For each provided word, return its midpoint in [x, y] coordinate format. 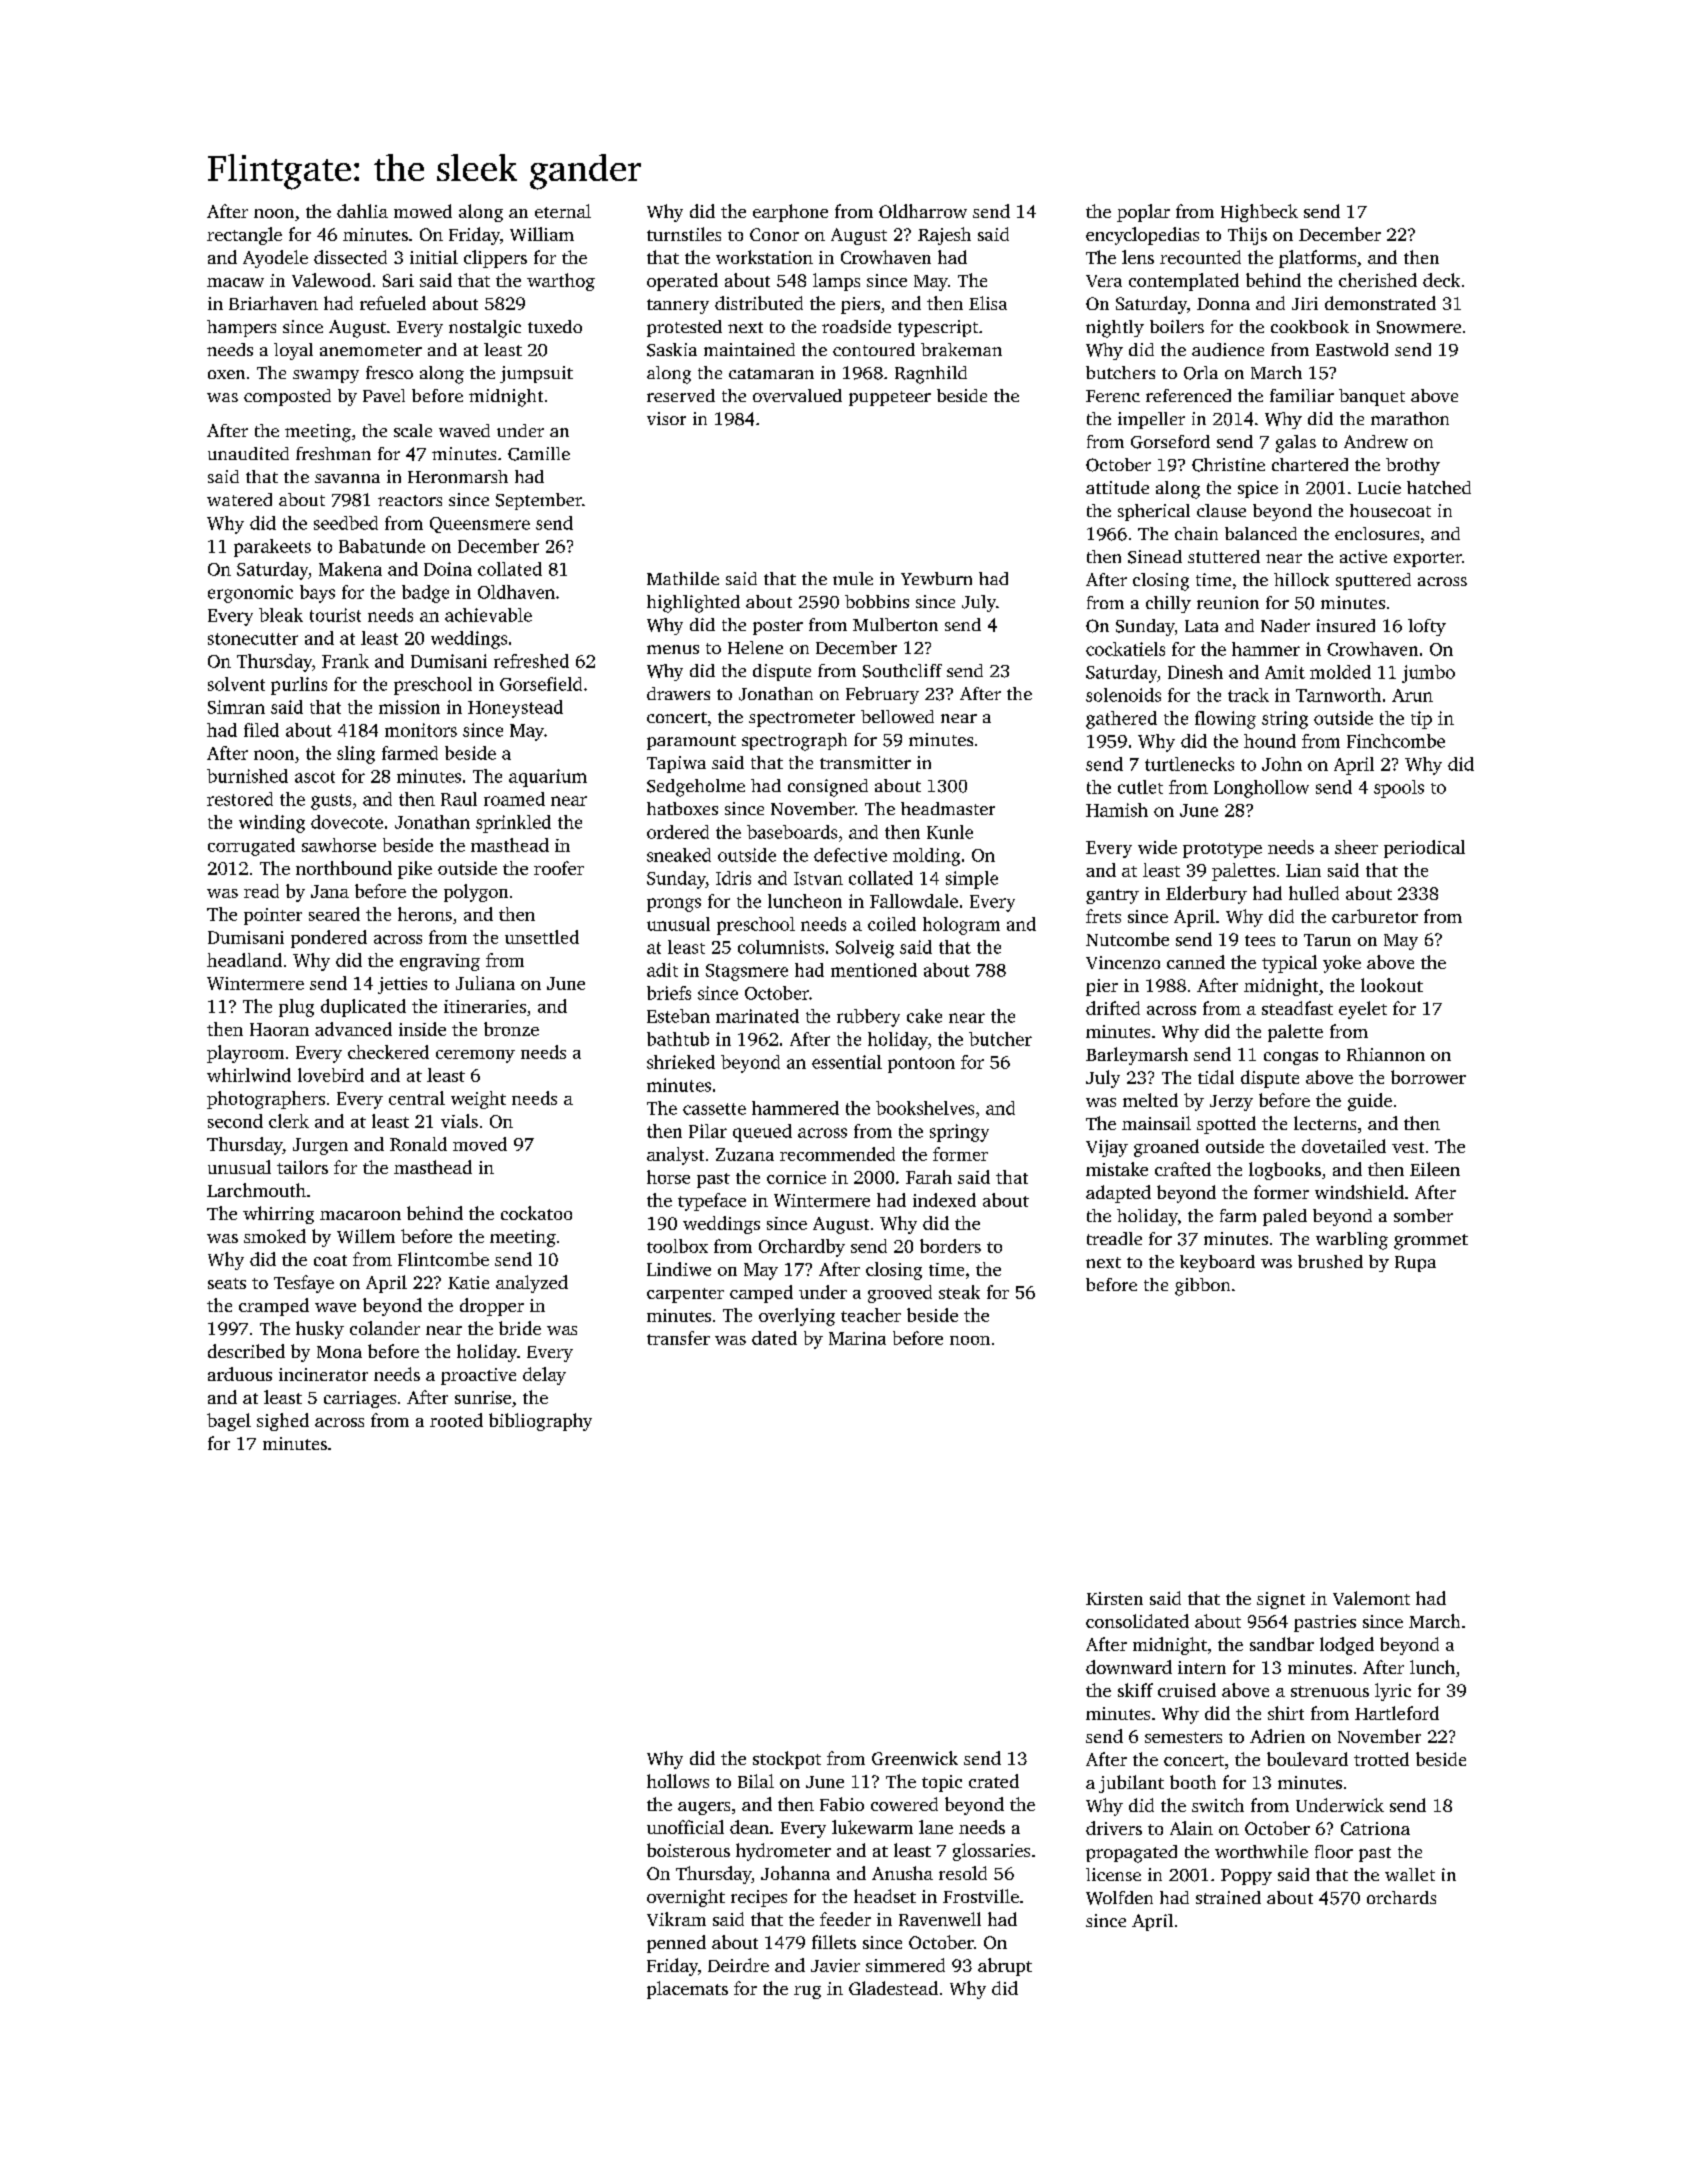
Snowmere [1419, 327]
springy [959, 1133]
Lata [1201, 626]
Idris [733, 878]
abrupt [1005, 1967]
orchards [1401, 1897]
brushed [1330, 1261]
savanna [347, 478]
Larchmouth [256, 1190]
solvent [236, 684]
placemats [687, 1990]
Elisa [988, 303]
